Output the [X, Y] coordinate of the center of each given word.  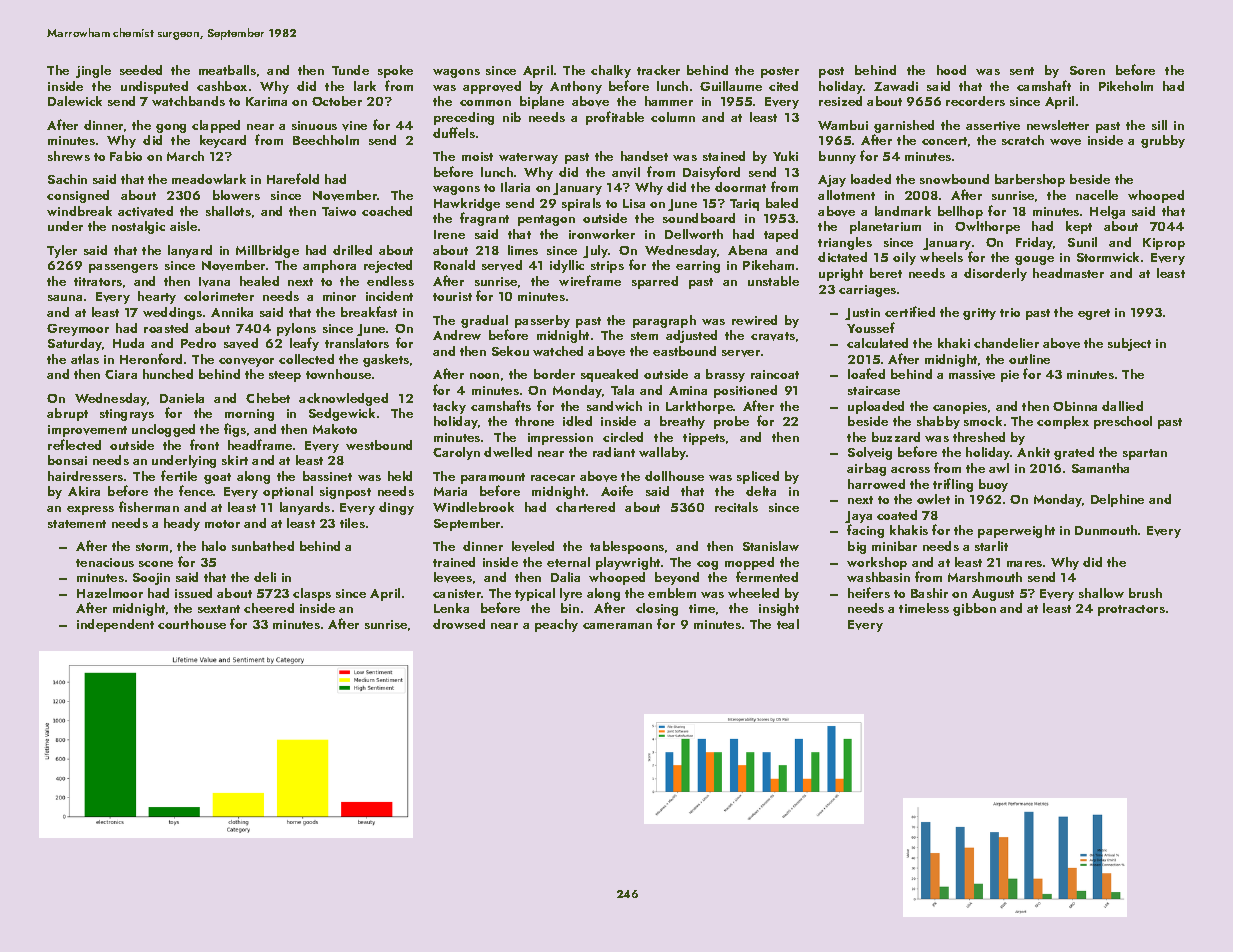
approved [492, 87]
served [502, 265]
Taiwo [339, 211]
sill [1159, 125]
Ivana [214, 282]
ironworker [602, 234]
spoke [395, 71]
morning [249, 415]
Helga [1107, 212]
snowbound [954, 179]
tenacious [105, 562]
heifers [869, 592]
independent [115, 625]
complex [1063, 422]
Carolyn [456, 453]
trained [454, 562]
